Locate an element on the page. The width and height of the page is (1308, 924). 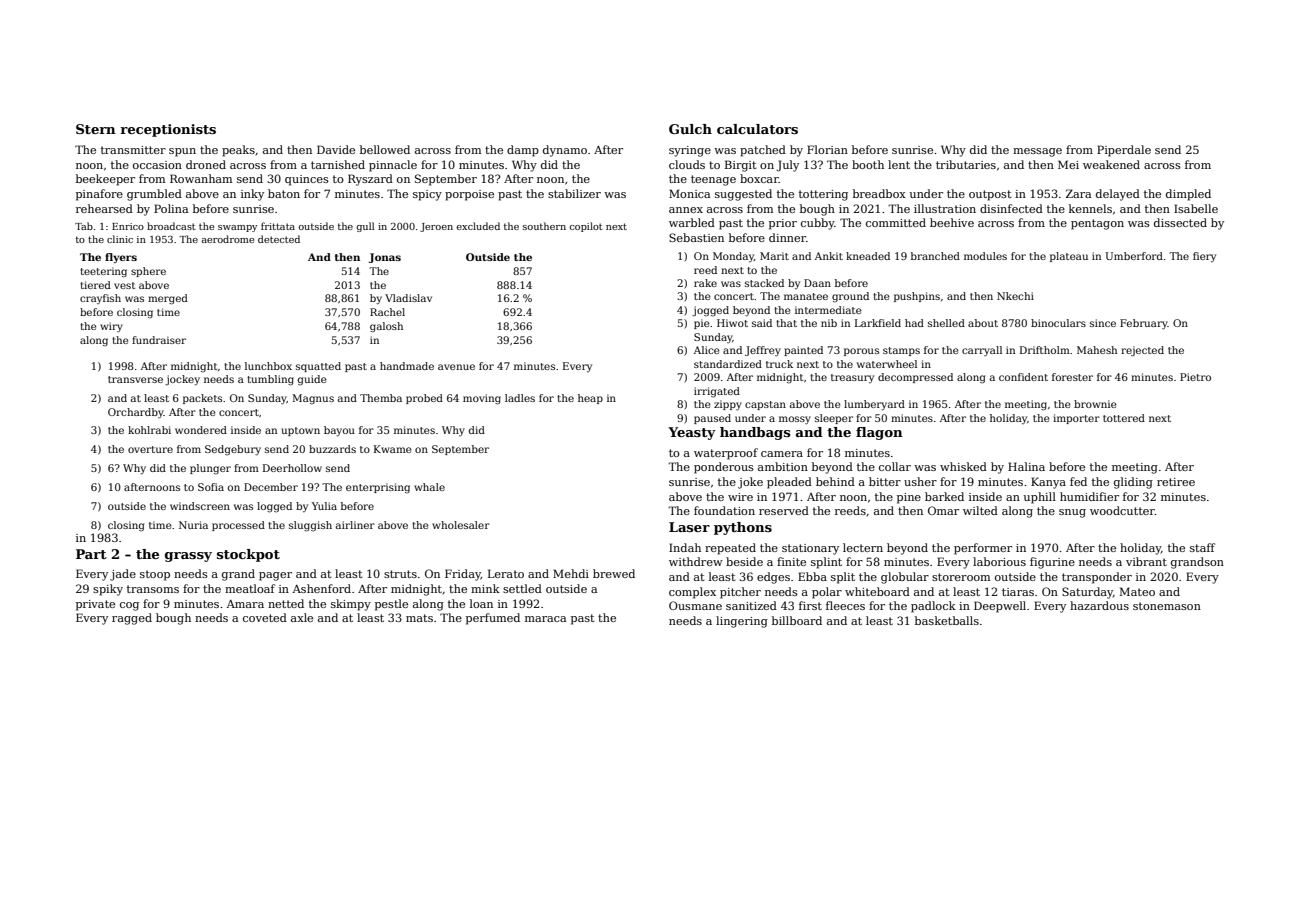
prior is located at coordinates (783, 224).
